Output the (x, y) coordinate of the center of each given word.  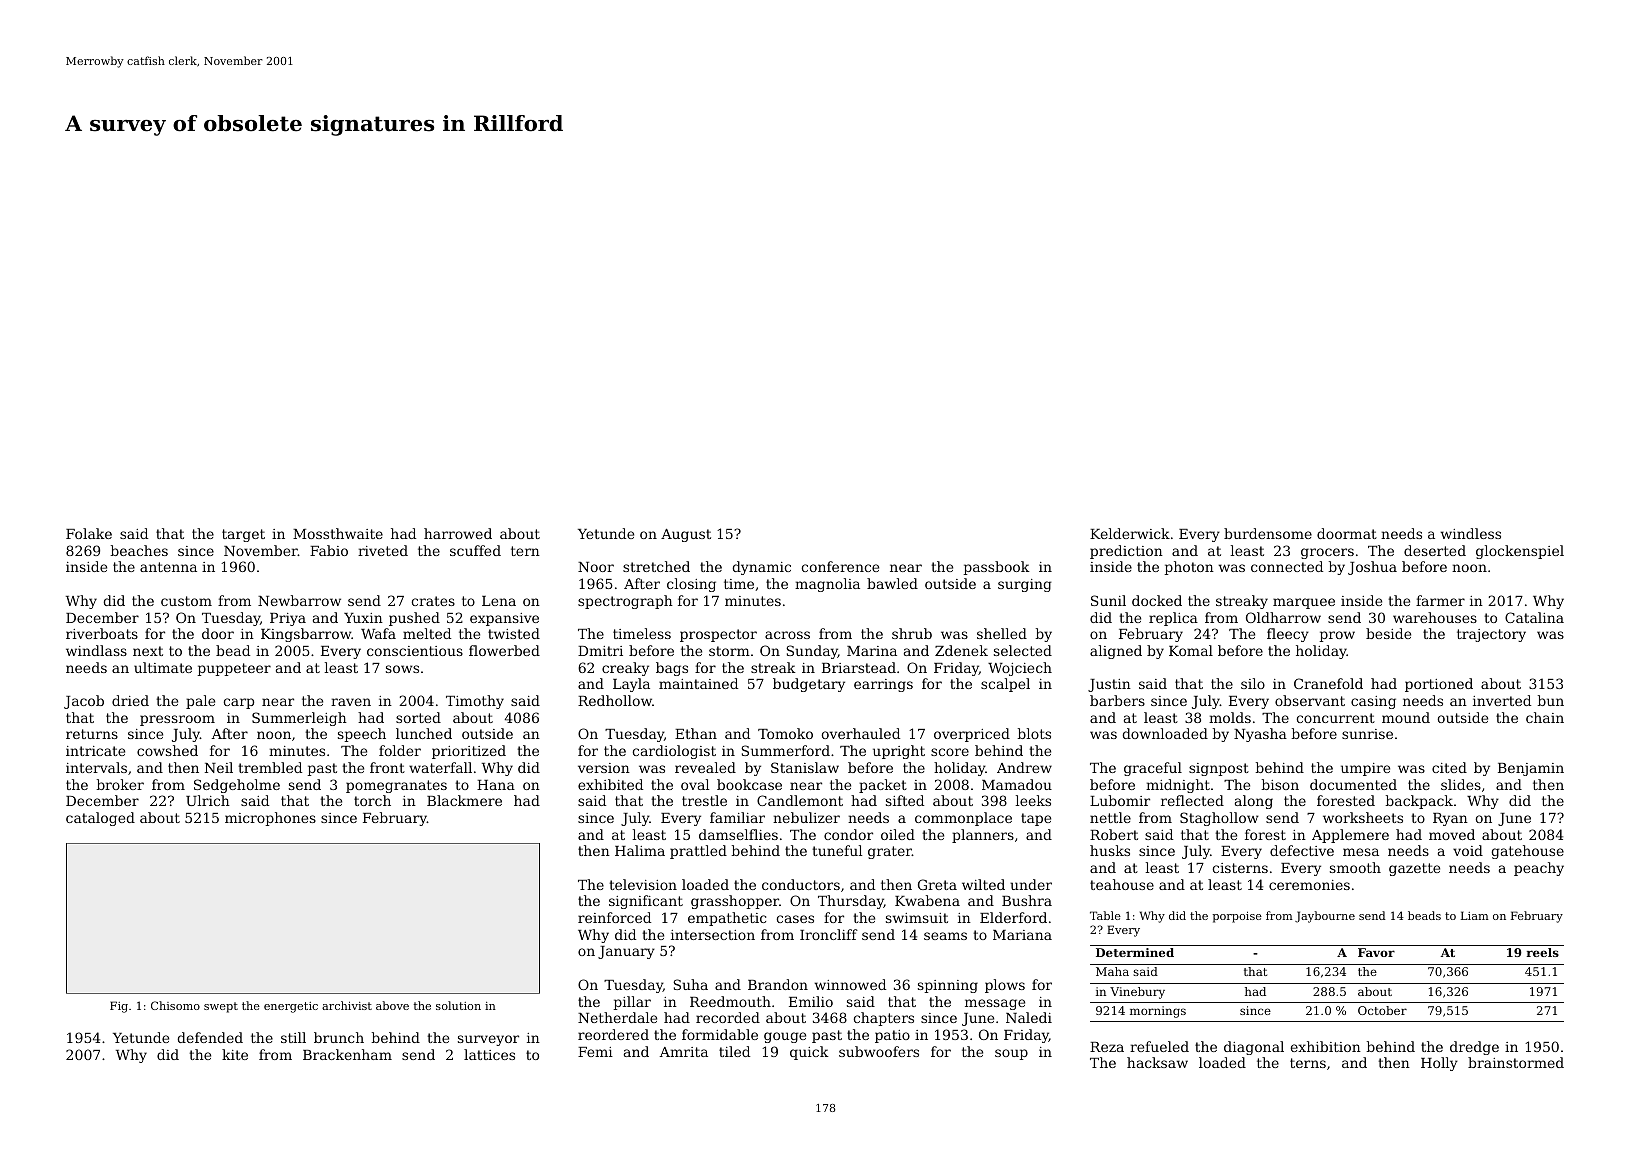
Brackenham (347, 1054)
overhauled (860, 733)
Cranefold (1328, 683)
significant (646, 902)
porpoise (1237, 917)
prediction (1126, 552)
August (686, 535)
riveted (383, 550)
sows (402, 669)
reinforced (614, 917)
